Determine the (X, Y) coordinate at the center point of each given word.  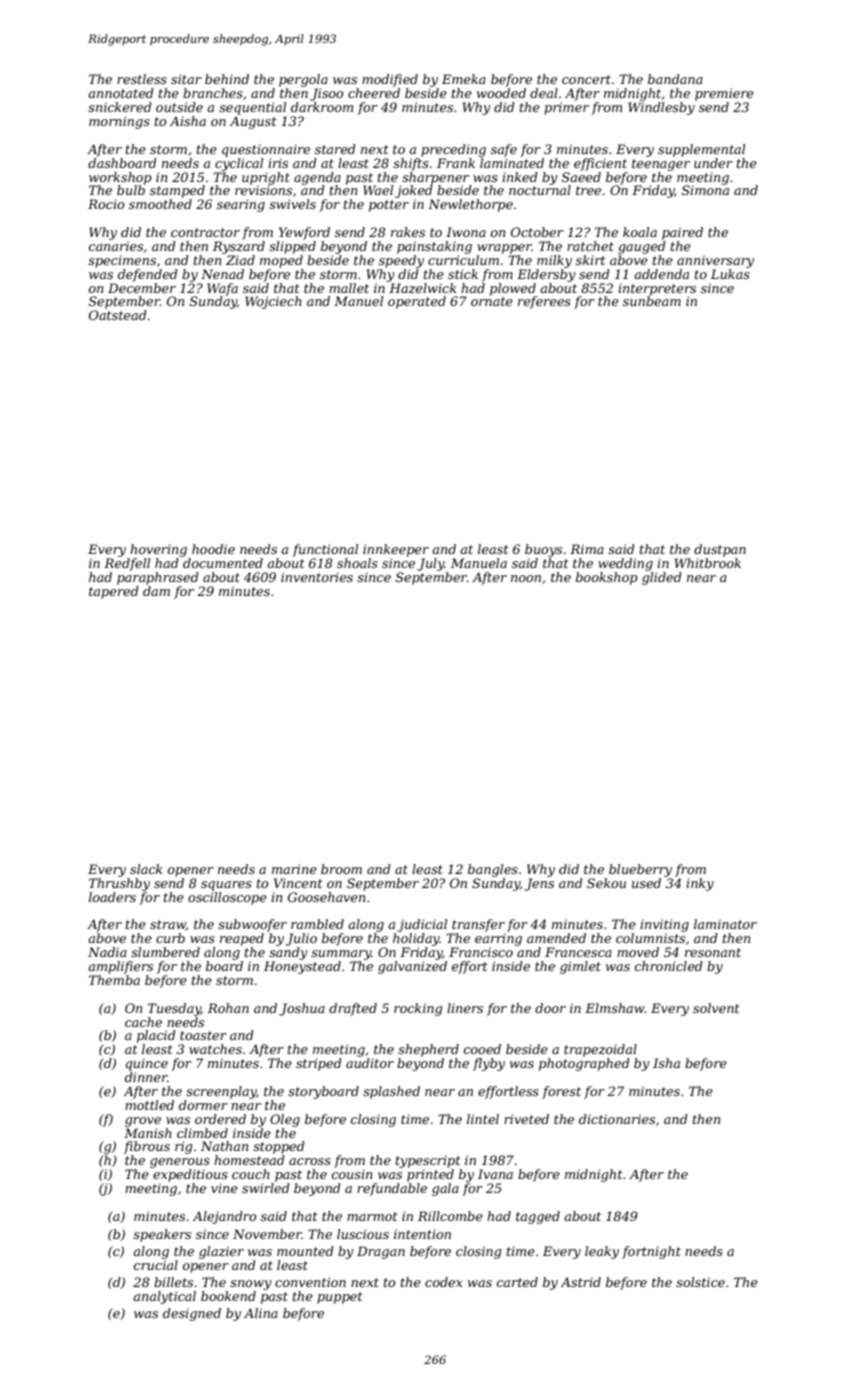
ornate (492, 301)
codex (444, 1282)
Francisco (481, 952)
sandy (288, 953)
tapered (114, 592)
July (430, 564)
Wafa (222, 289)
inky (700, 884)
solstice (700, 1282)
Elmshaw (615, 1008)
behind (227, 79)
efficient (600, 164)
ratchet (590, 246)
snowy (250, 1285)
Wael (378, 190)
